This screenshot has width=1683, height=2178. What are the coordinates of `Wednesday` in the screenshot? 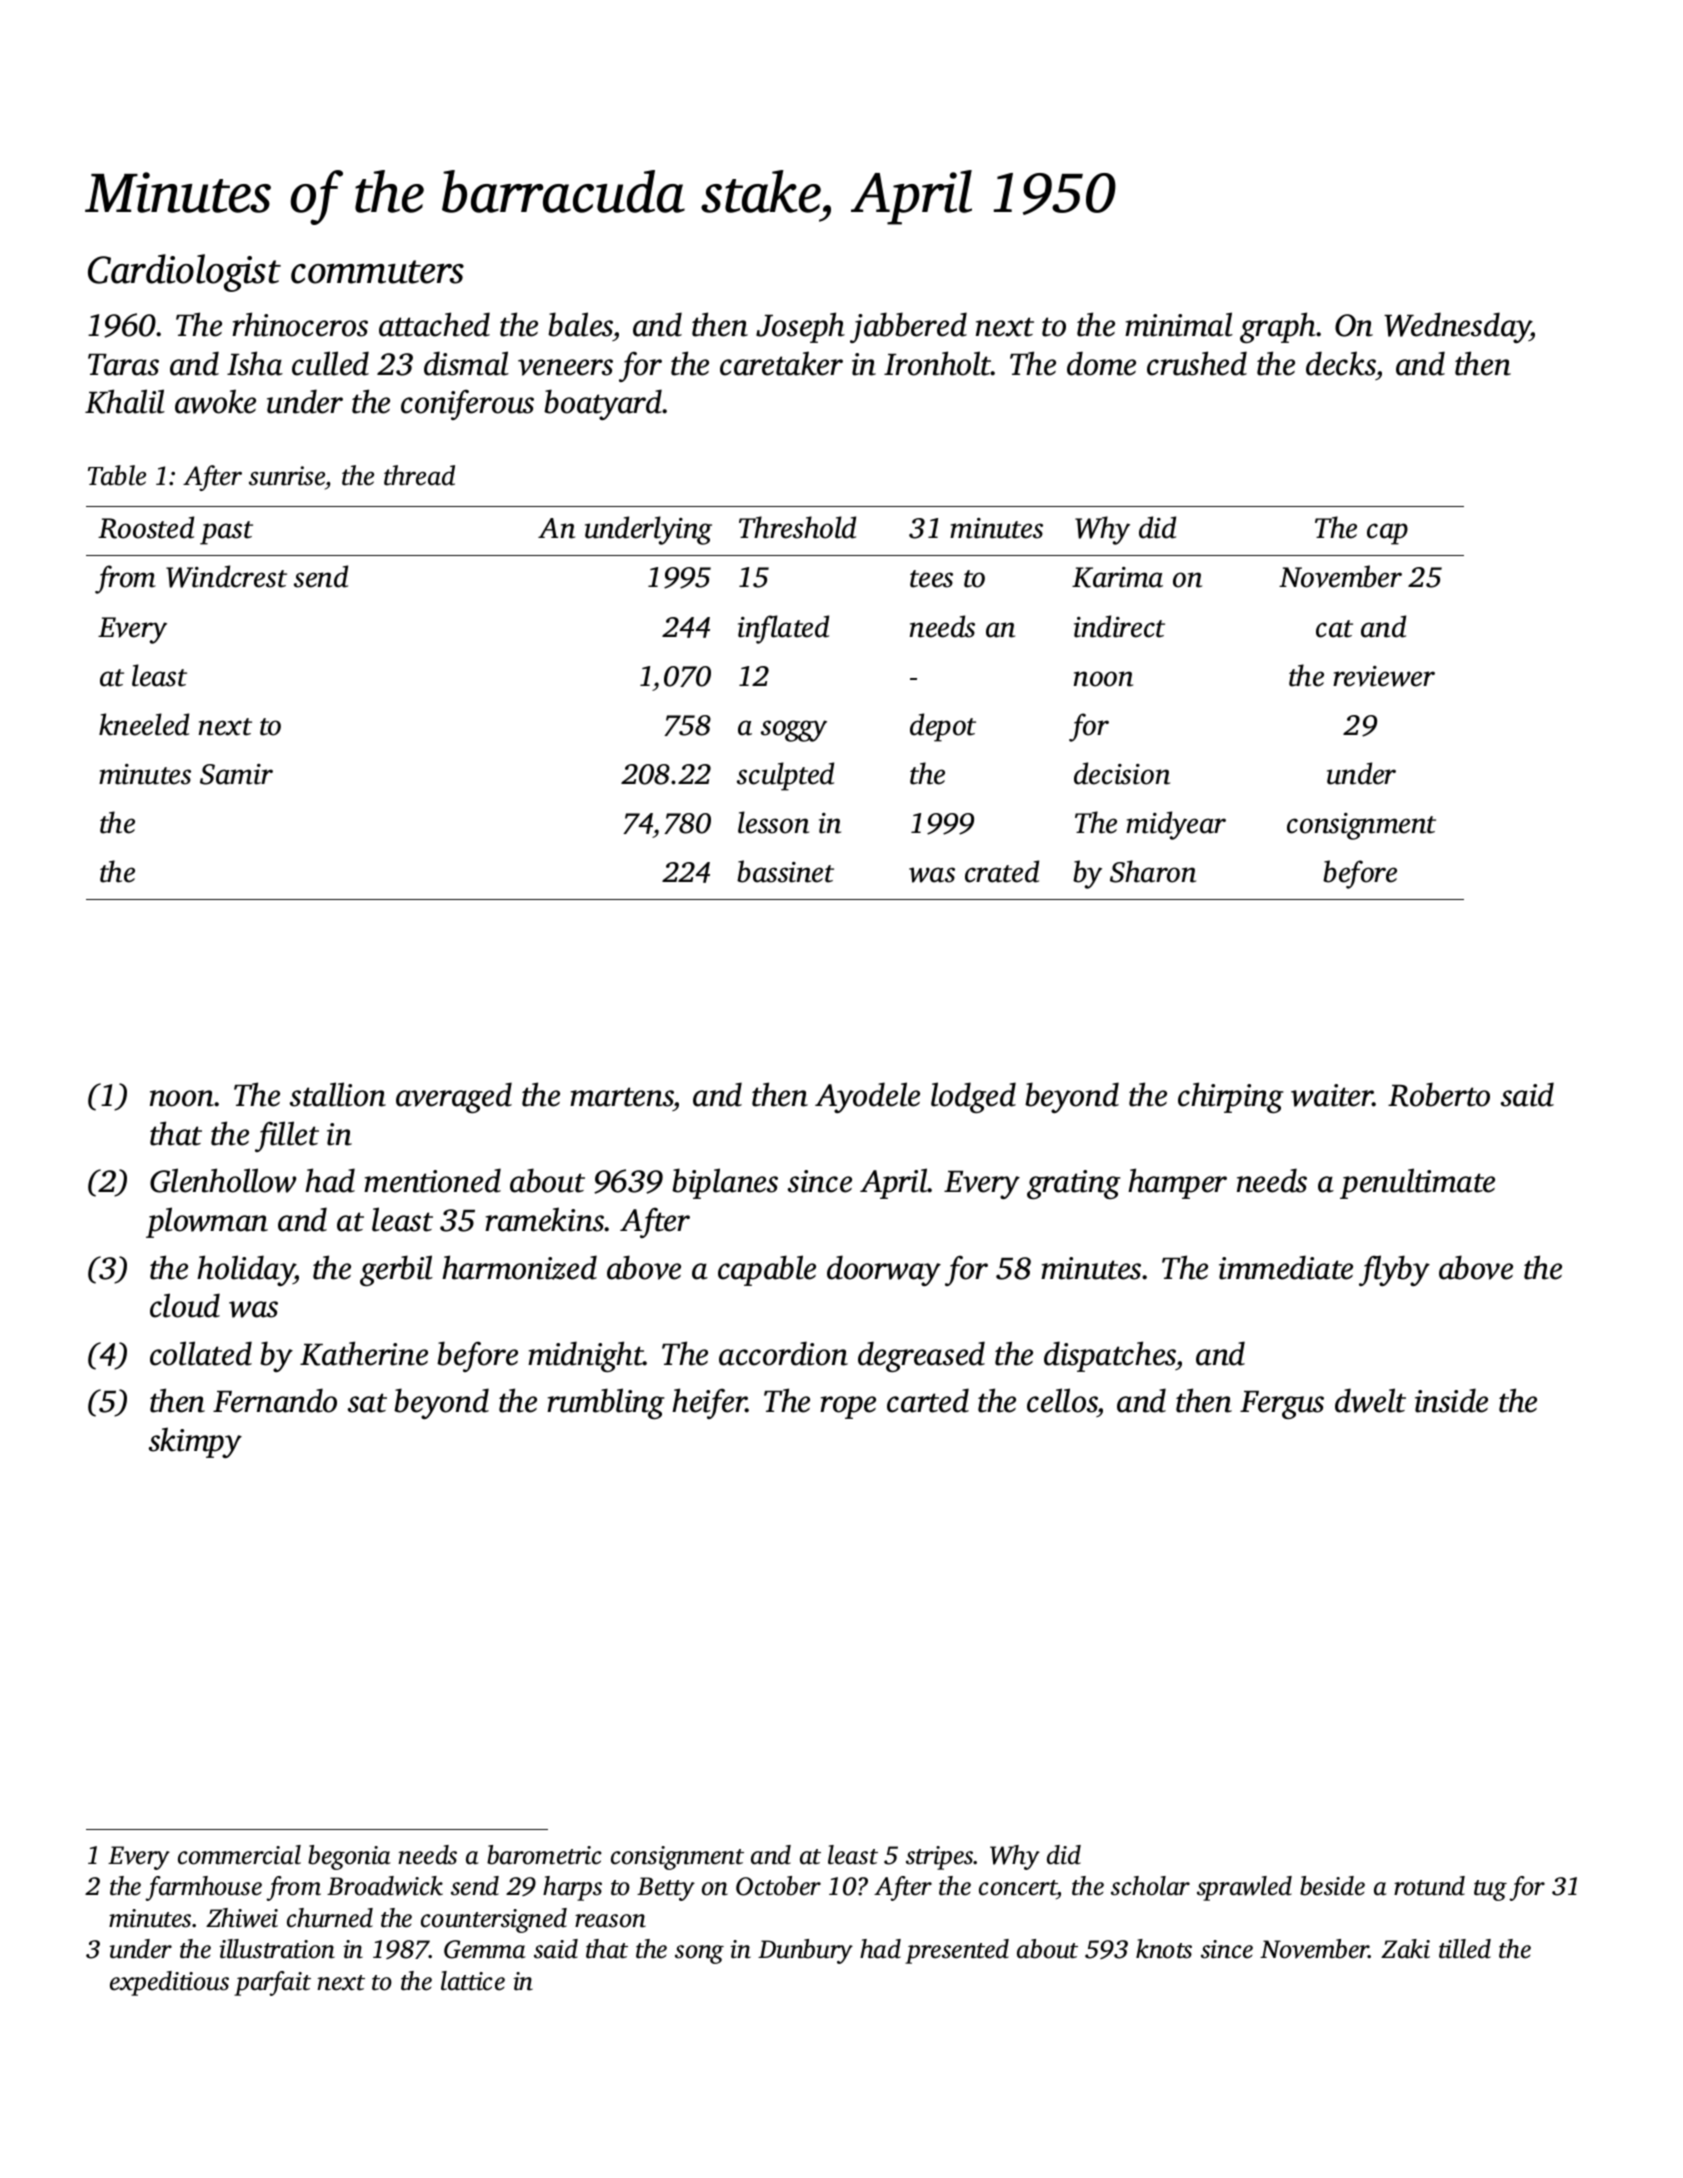 It's located at (1457, 327).
